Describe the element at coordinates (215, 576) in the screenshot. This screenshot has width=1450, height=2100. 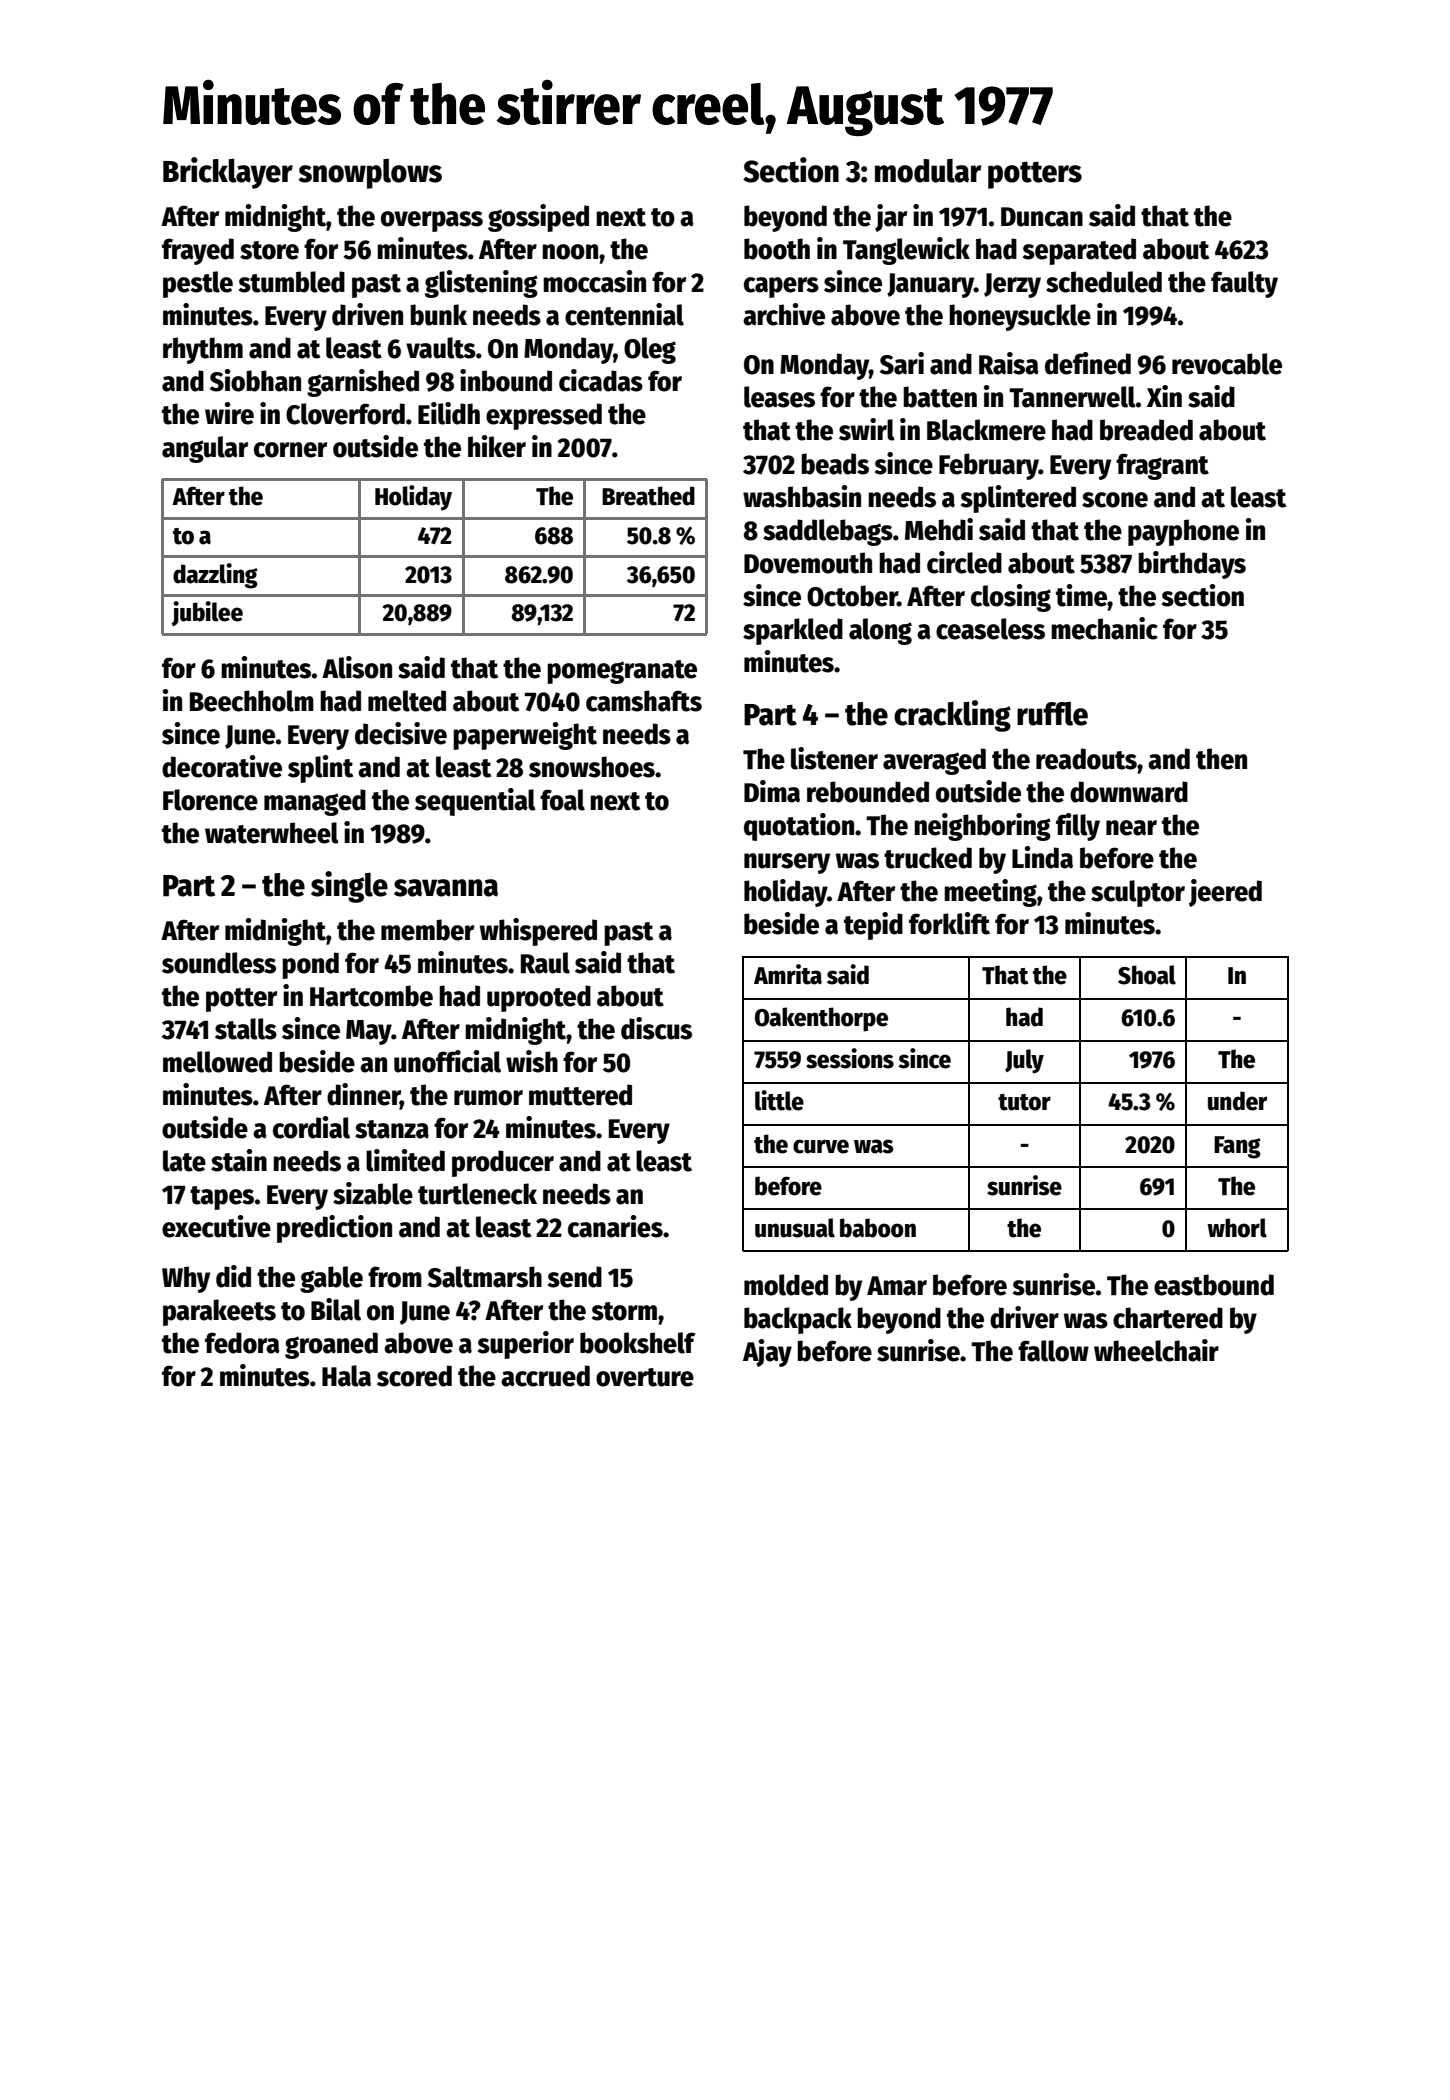
I see `dazzling` at that location.
